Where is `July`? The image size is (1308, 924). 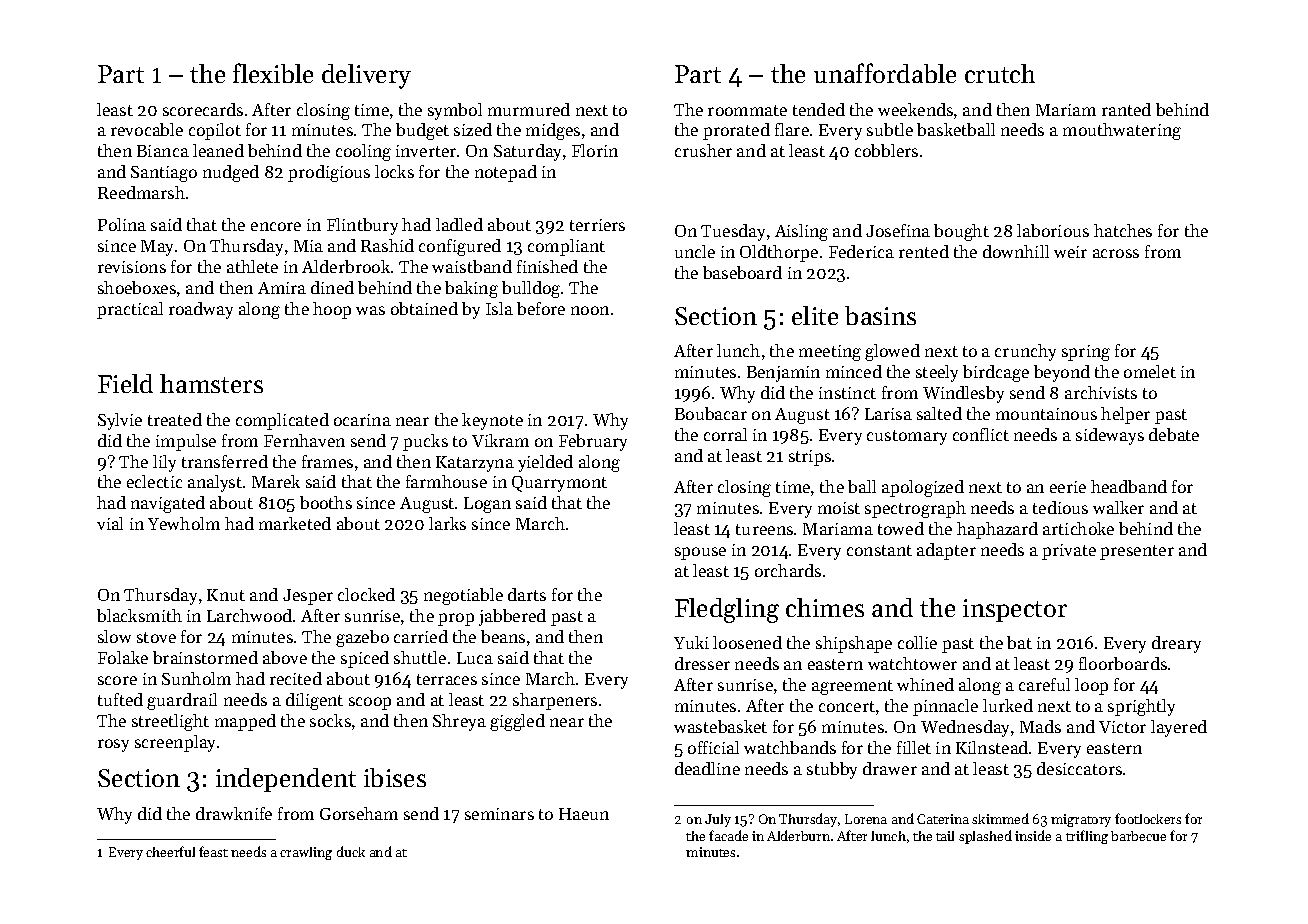
July is located at coordinates (718, 820).
